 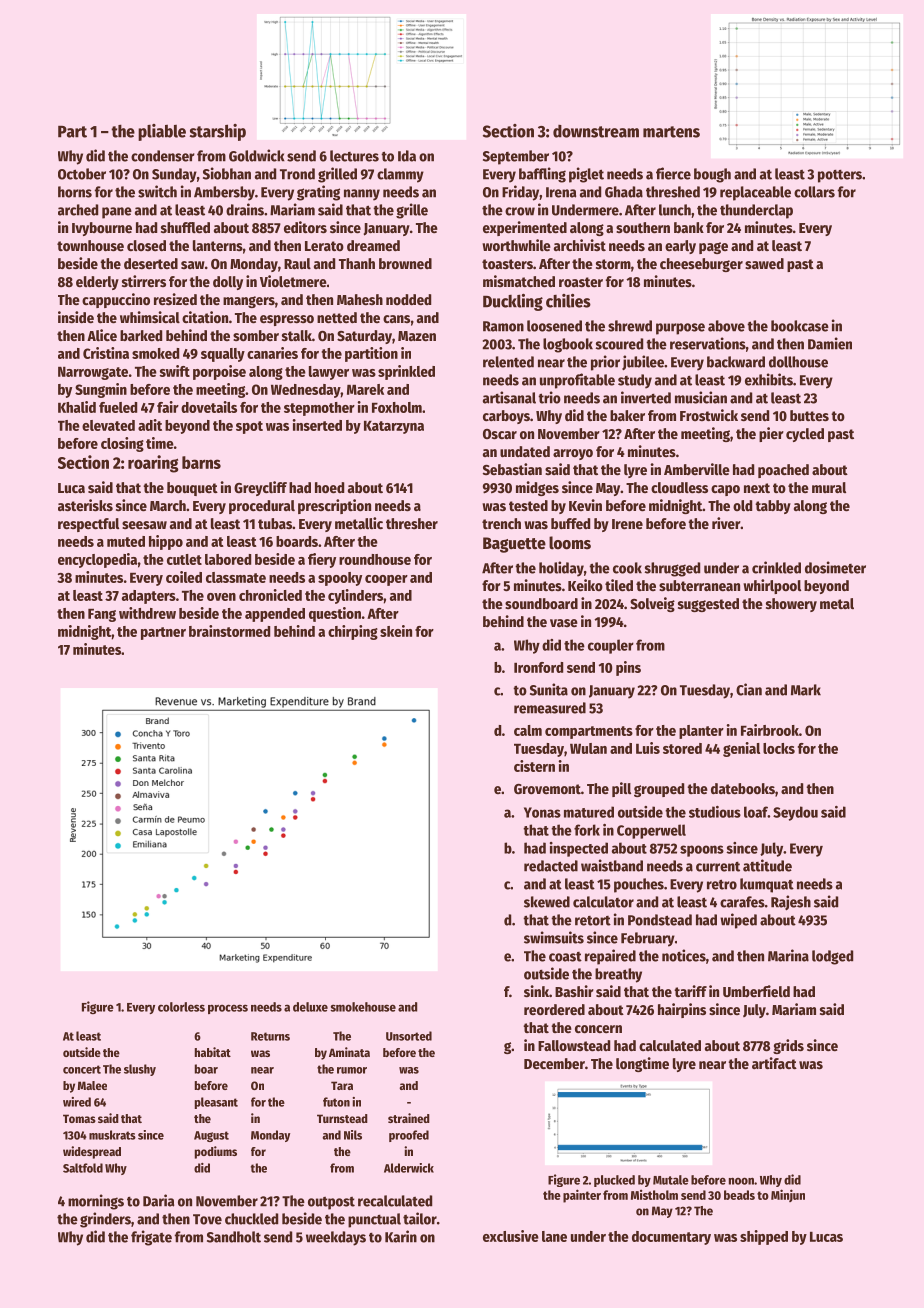 I want to click on Luis, so click(x=648, y=748).
